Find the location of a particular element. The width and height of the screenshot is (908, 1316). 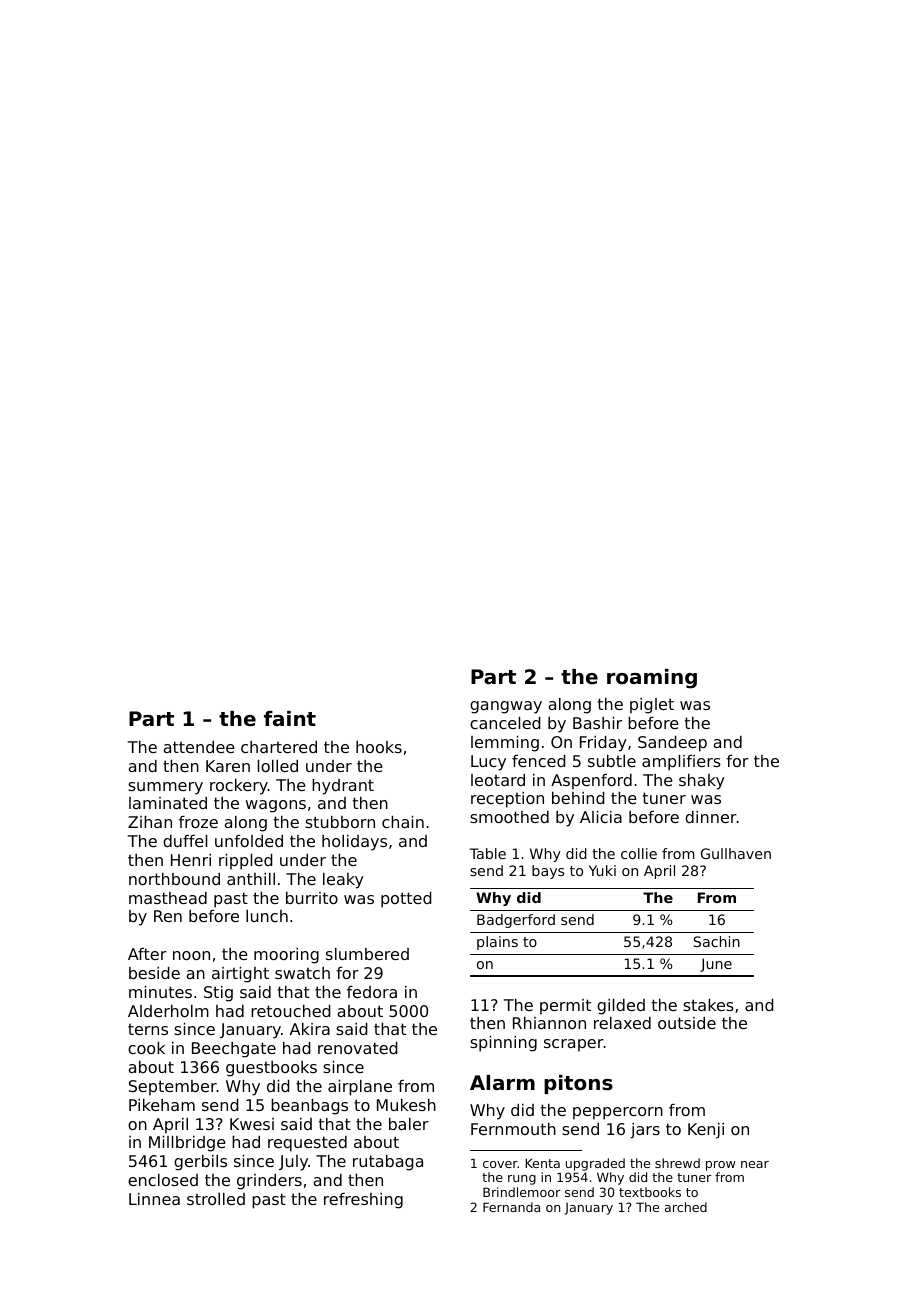

Lucy is located at coordinates (488, 763).
